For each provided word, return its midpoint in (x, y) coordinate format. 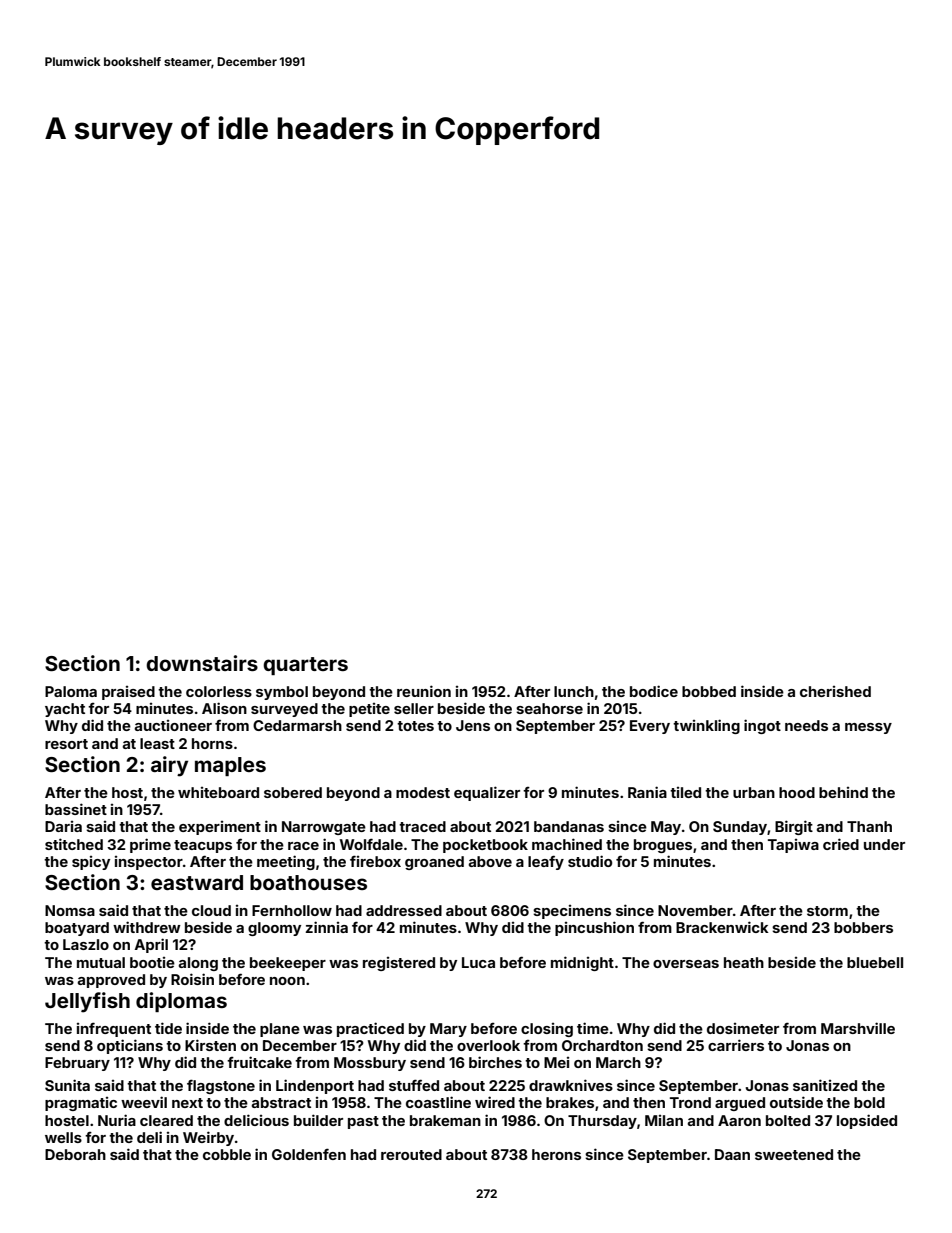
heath (744, 962)
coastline (438, 1102)
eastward (197, 882)
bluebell (875, 962)
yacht (65, 710)
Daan (732, 1154)
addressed (404, 910)
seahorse (549, 708)
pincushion (594, 928)
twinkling (706, 726)
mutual (101, 962)
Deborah (75, 1154)
